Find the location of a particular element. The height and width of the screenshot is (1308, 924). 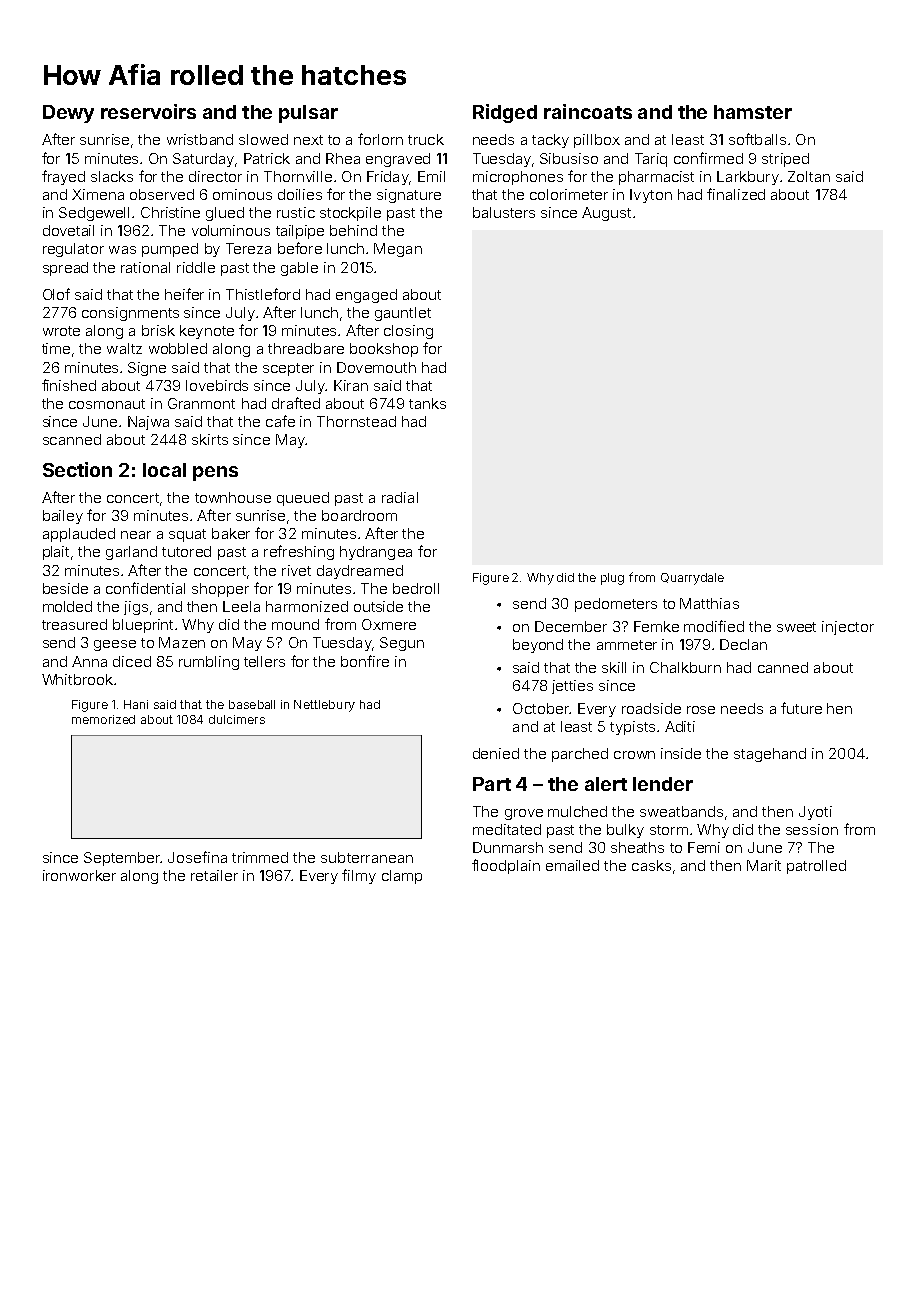

August is located at coordinates (606, 214).
